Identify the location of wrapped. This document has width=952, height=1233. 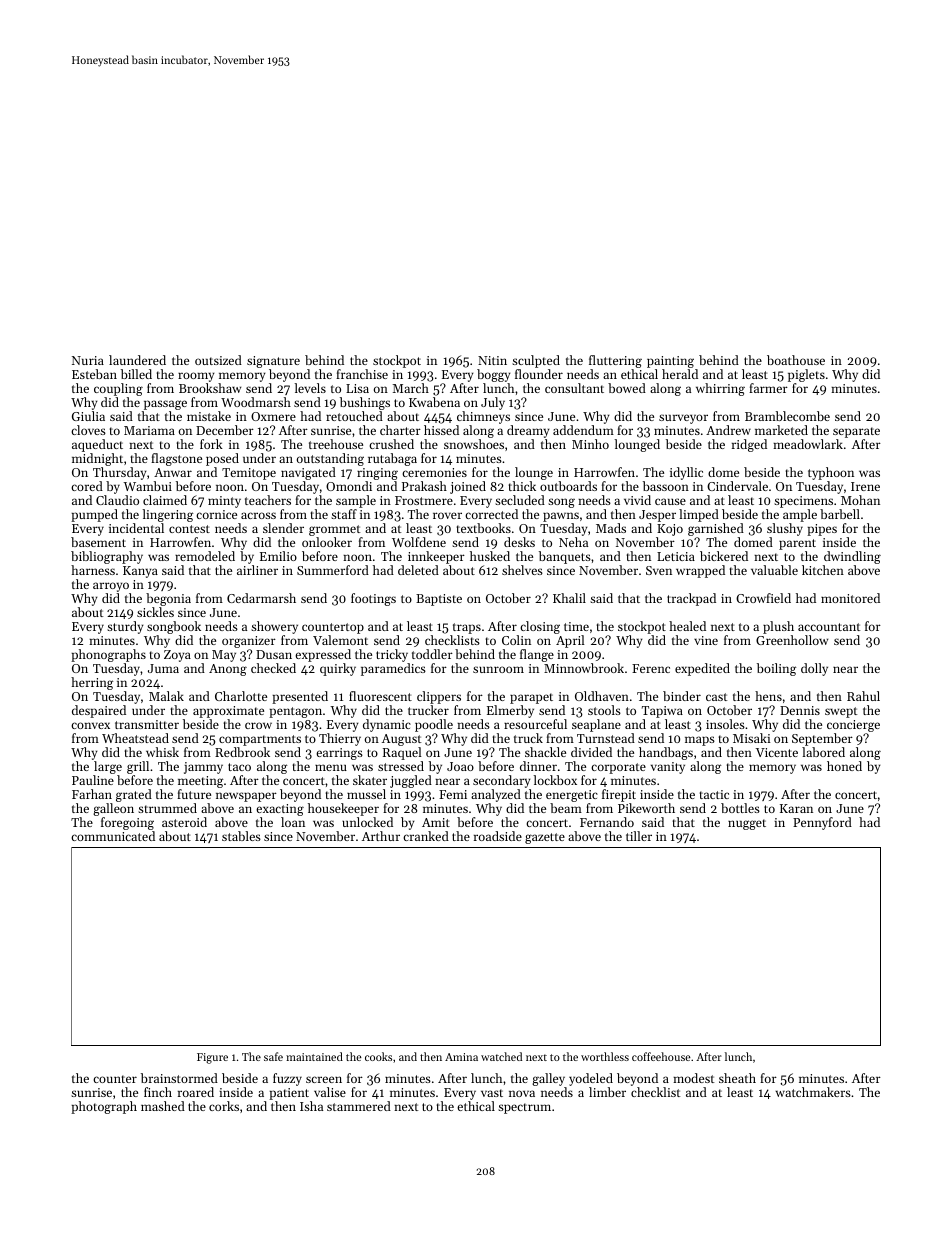
(700, 571).
